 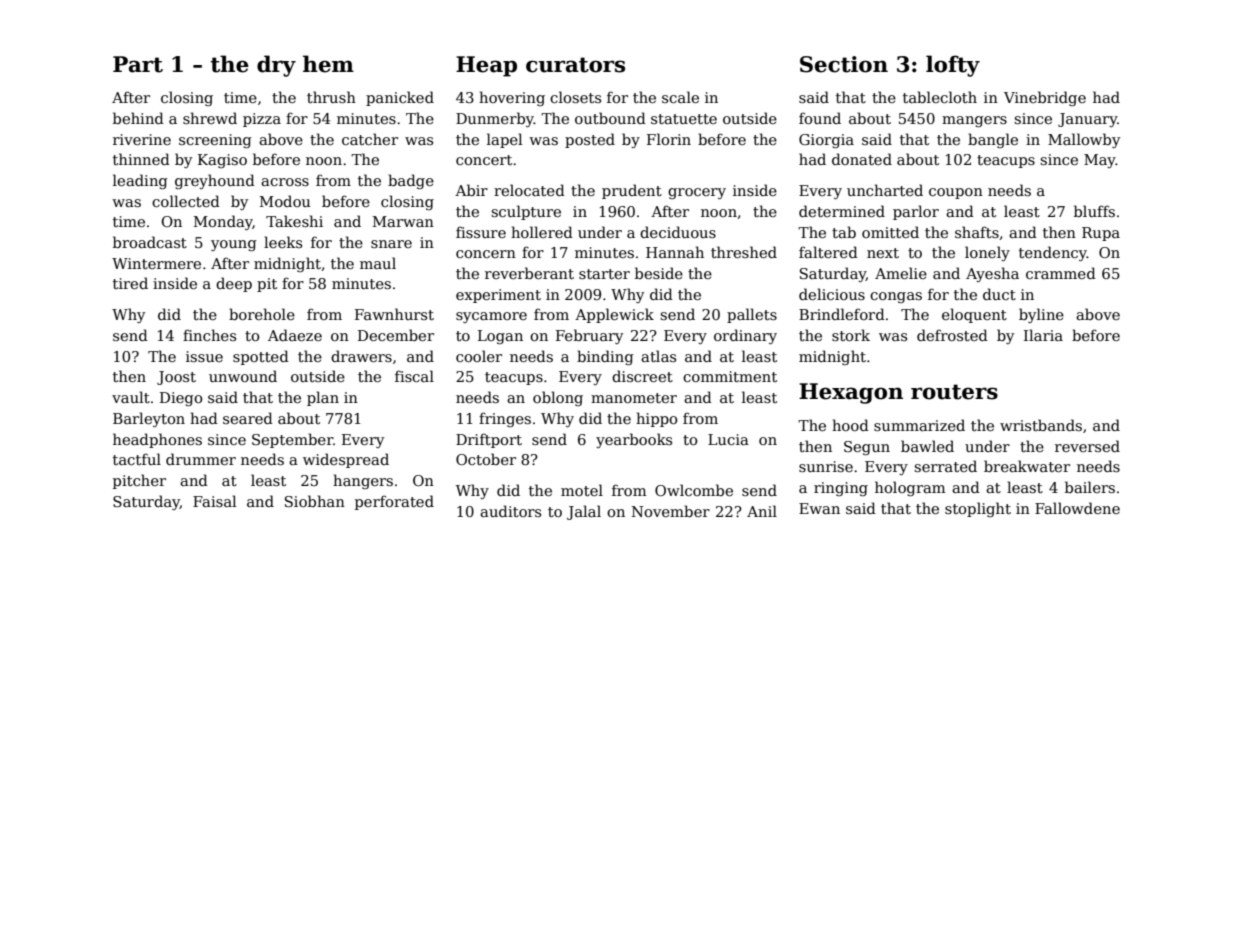 I want to click on bluffs, so click(x=1094, y=211).
